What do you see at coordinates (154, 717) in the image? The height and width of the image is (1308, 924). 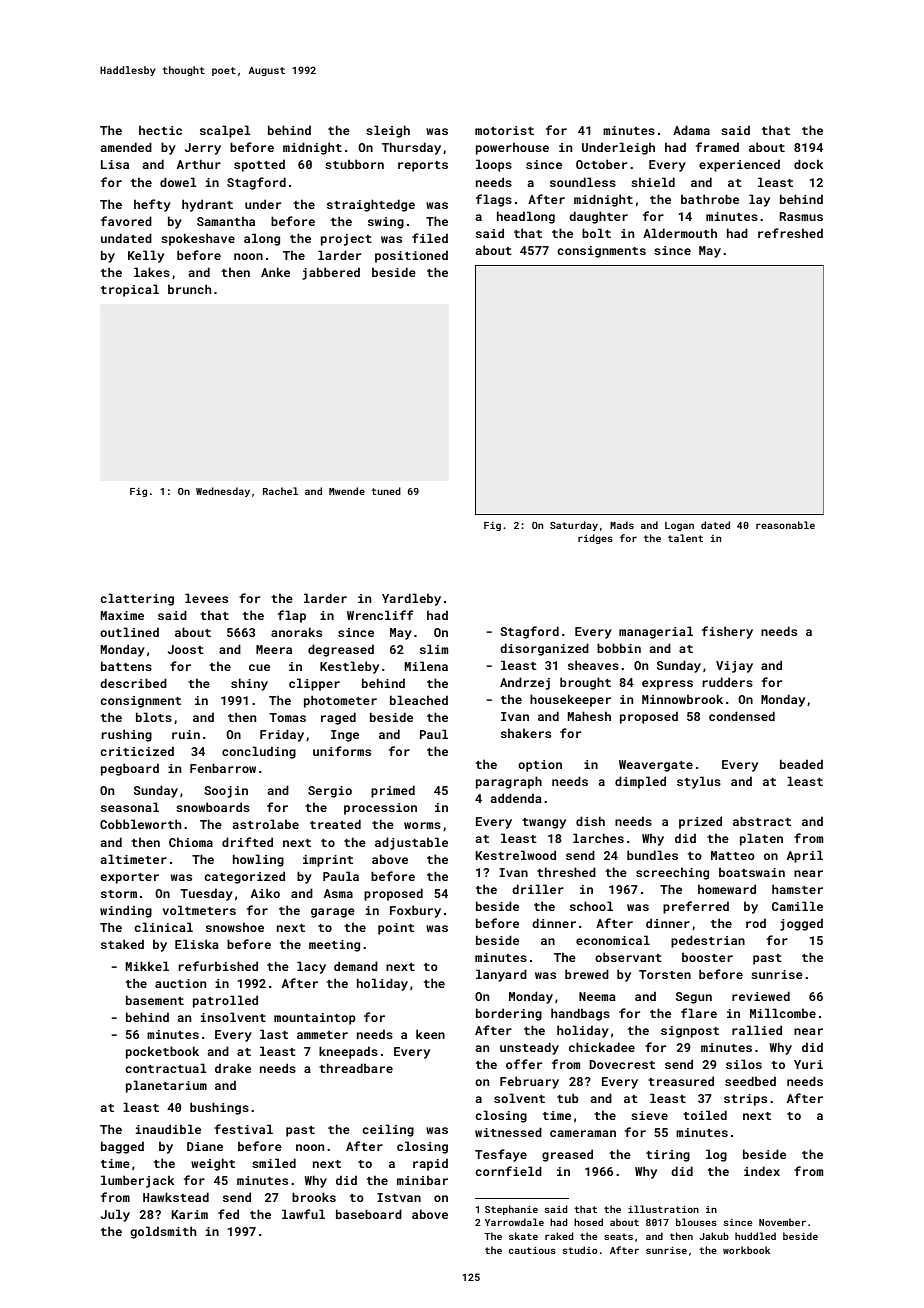 I see `blots` at bounding box center [154, 717].
